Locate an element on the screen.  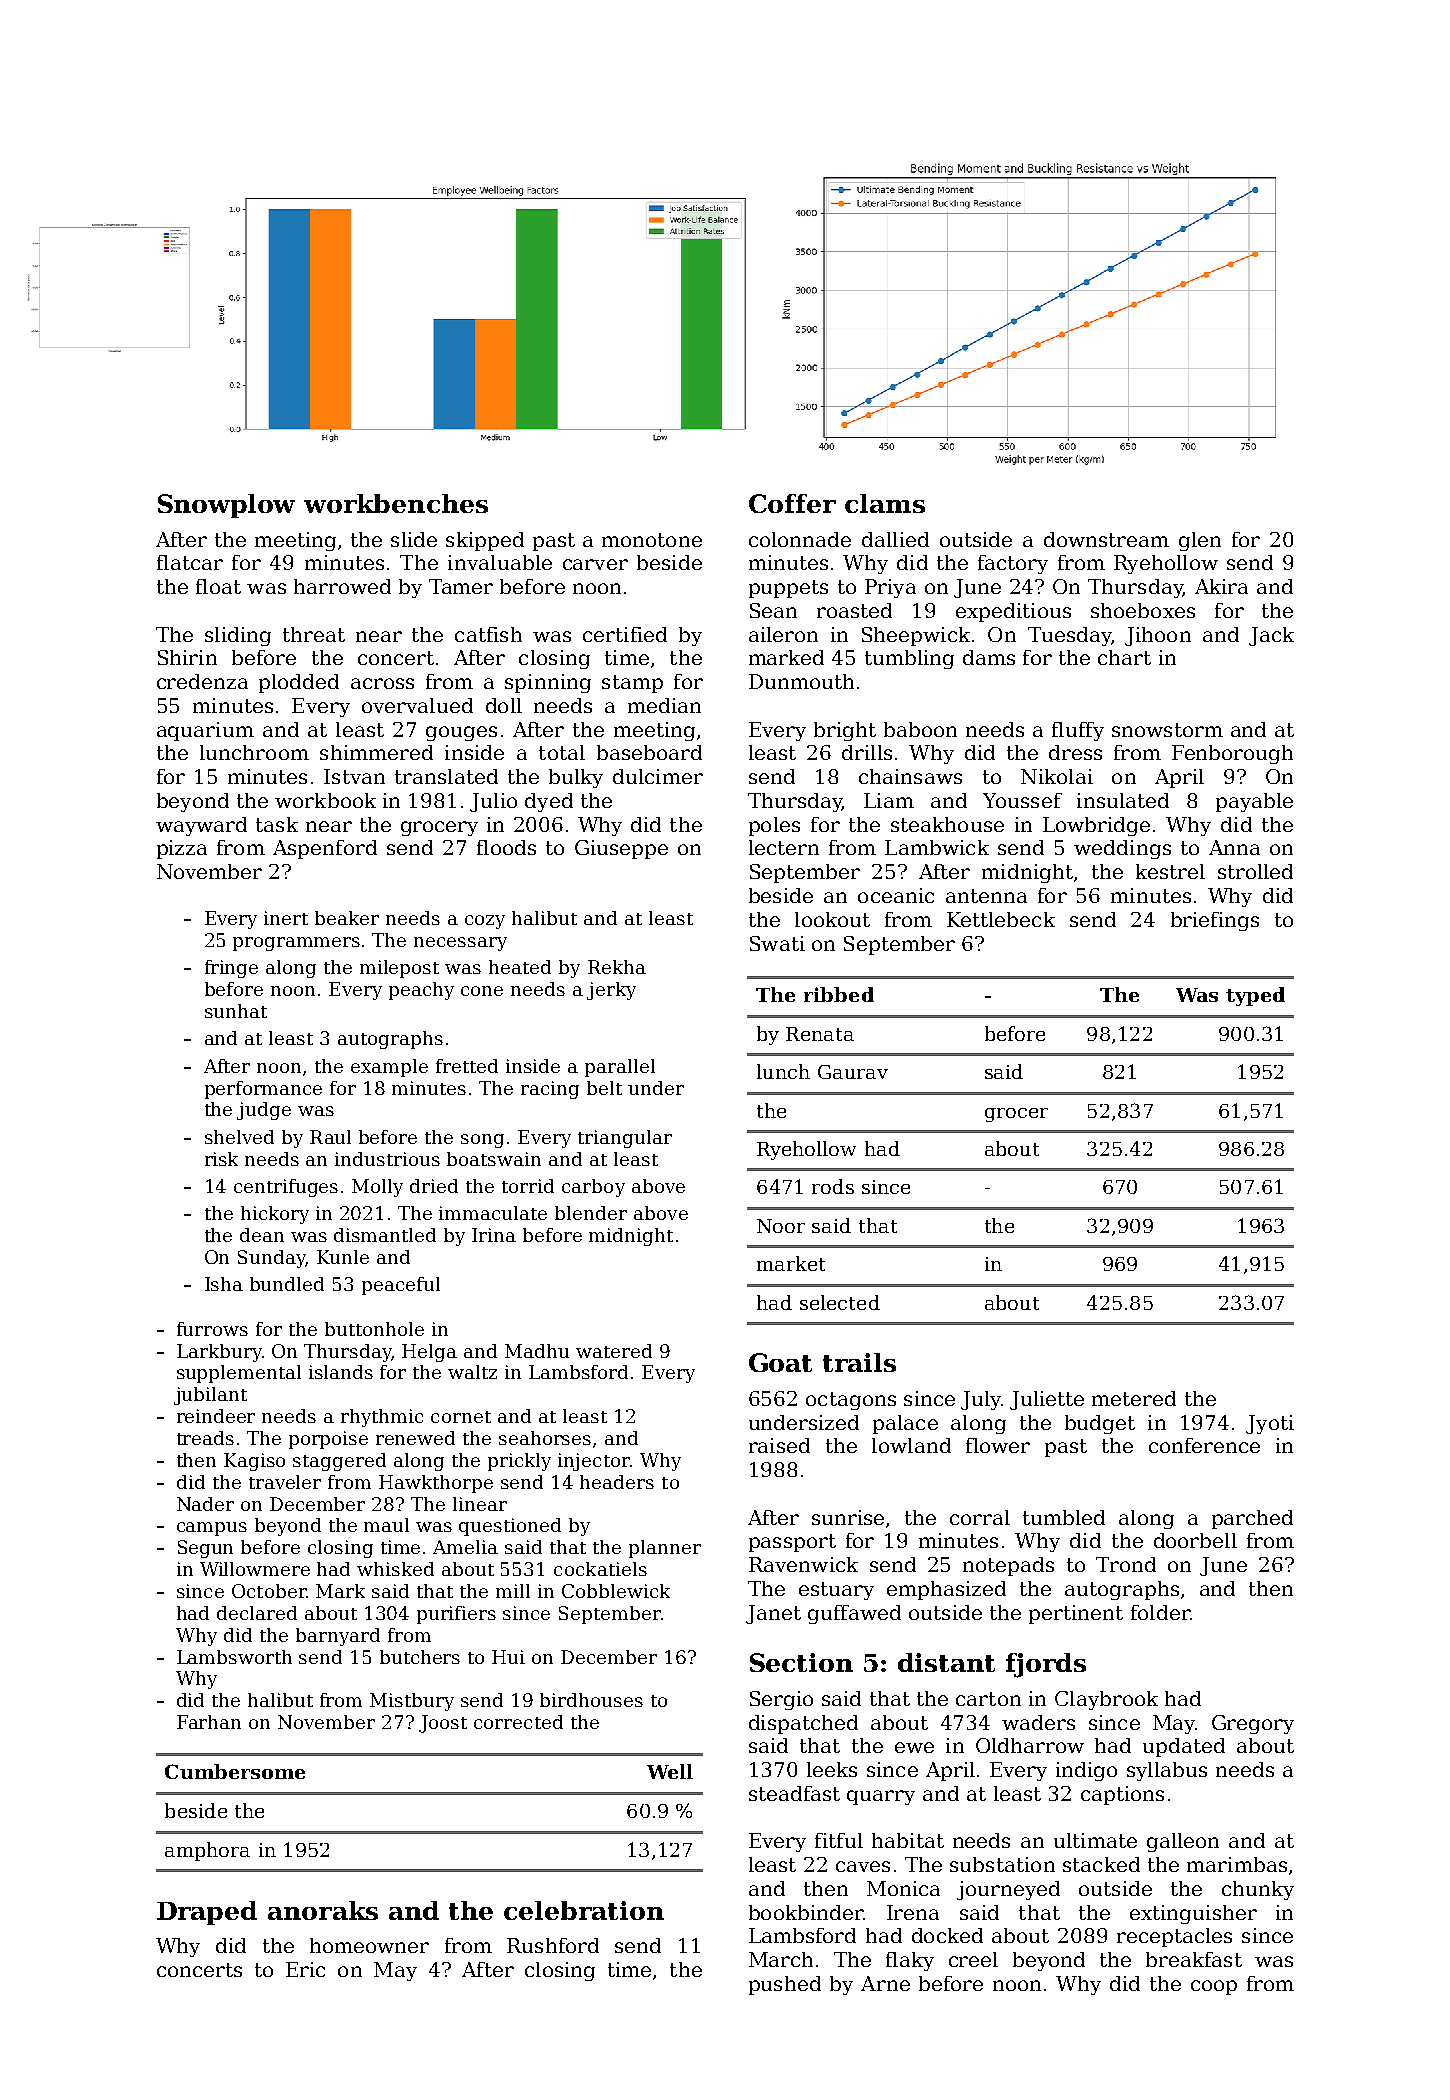
Monica is located at coordinates (903, 1888).
